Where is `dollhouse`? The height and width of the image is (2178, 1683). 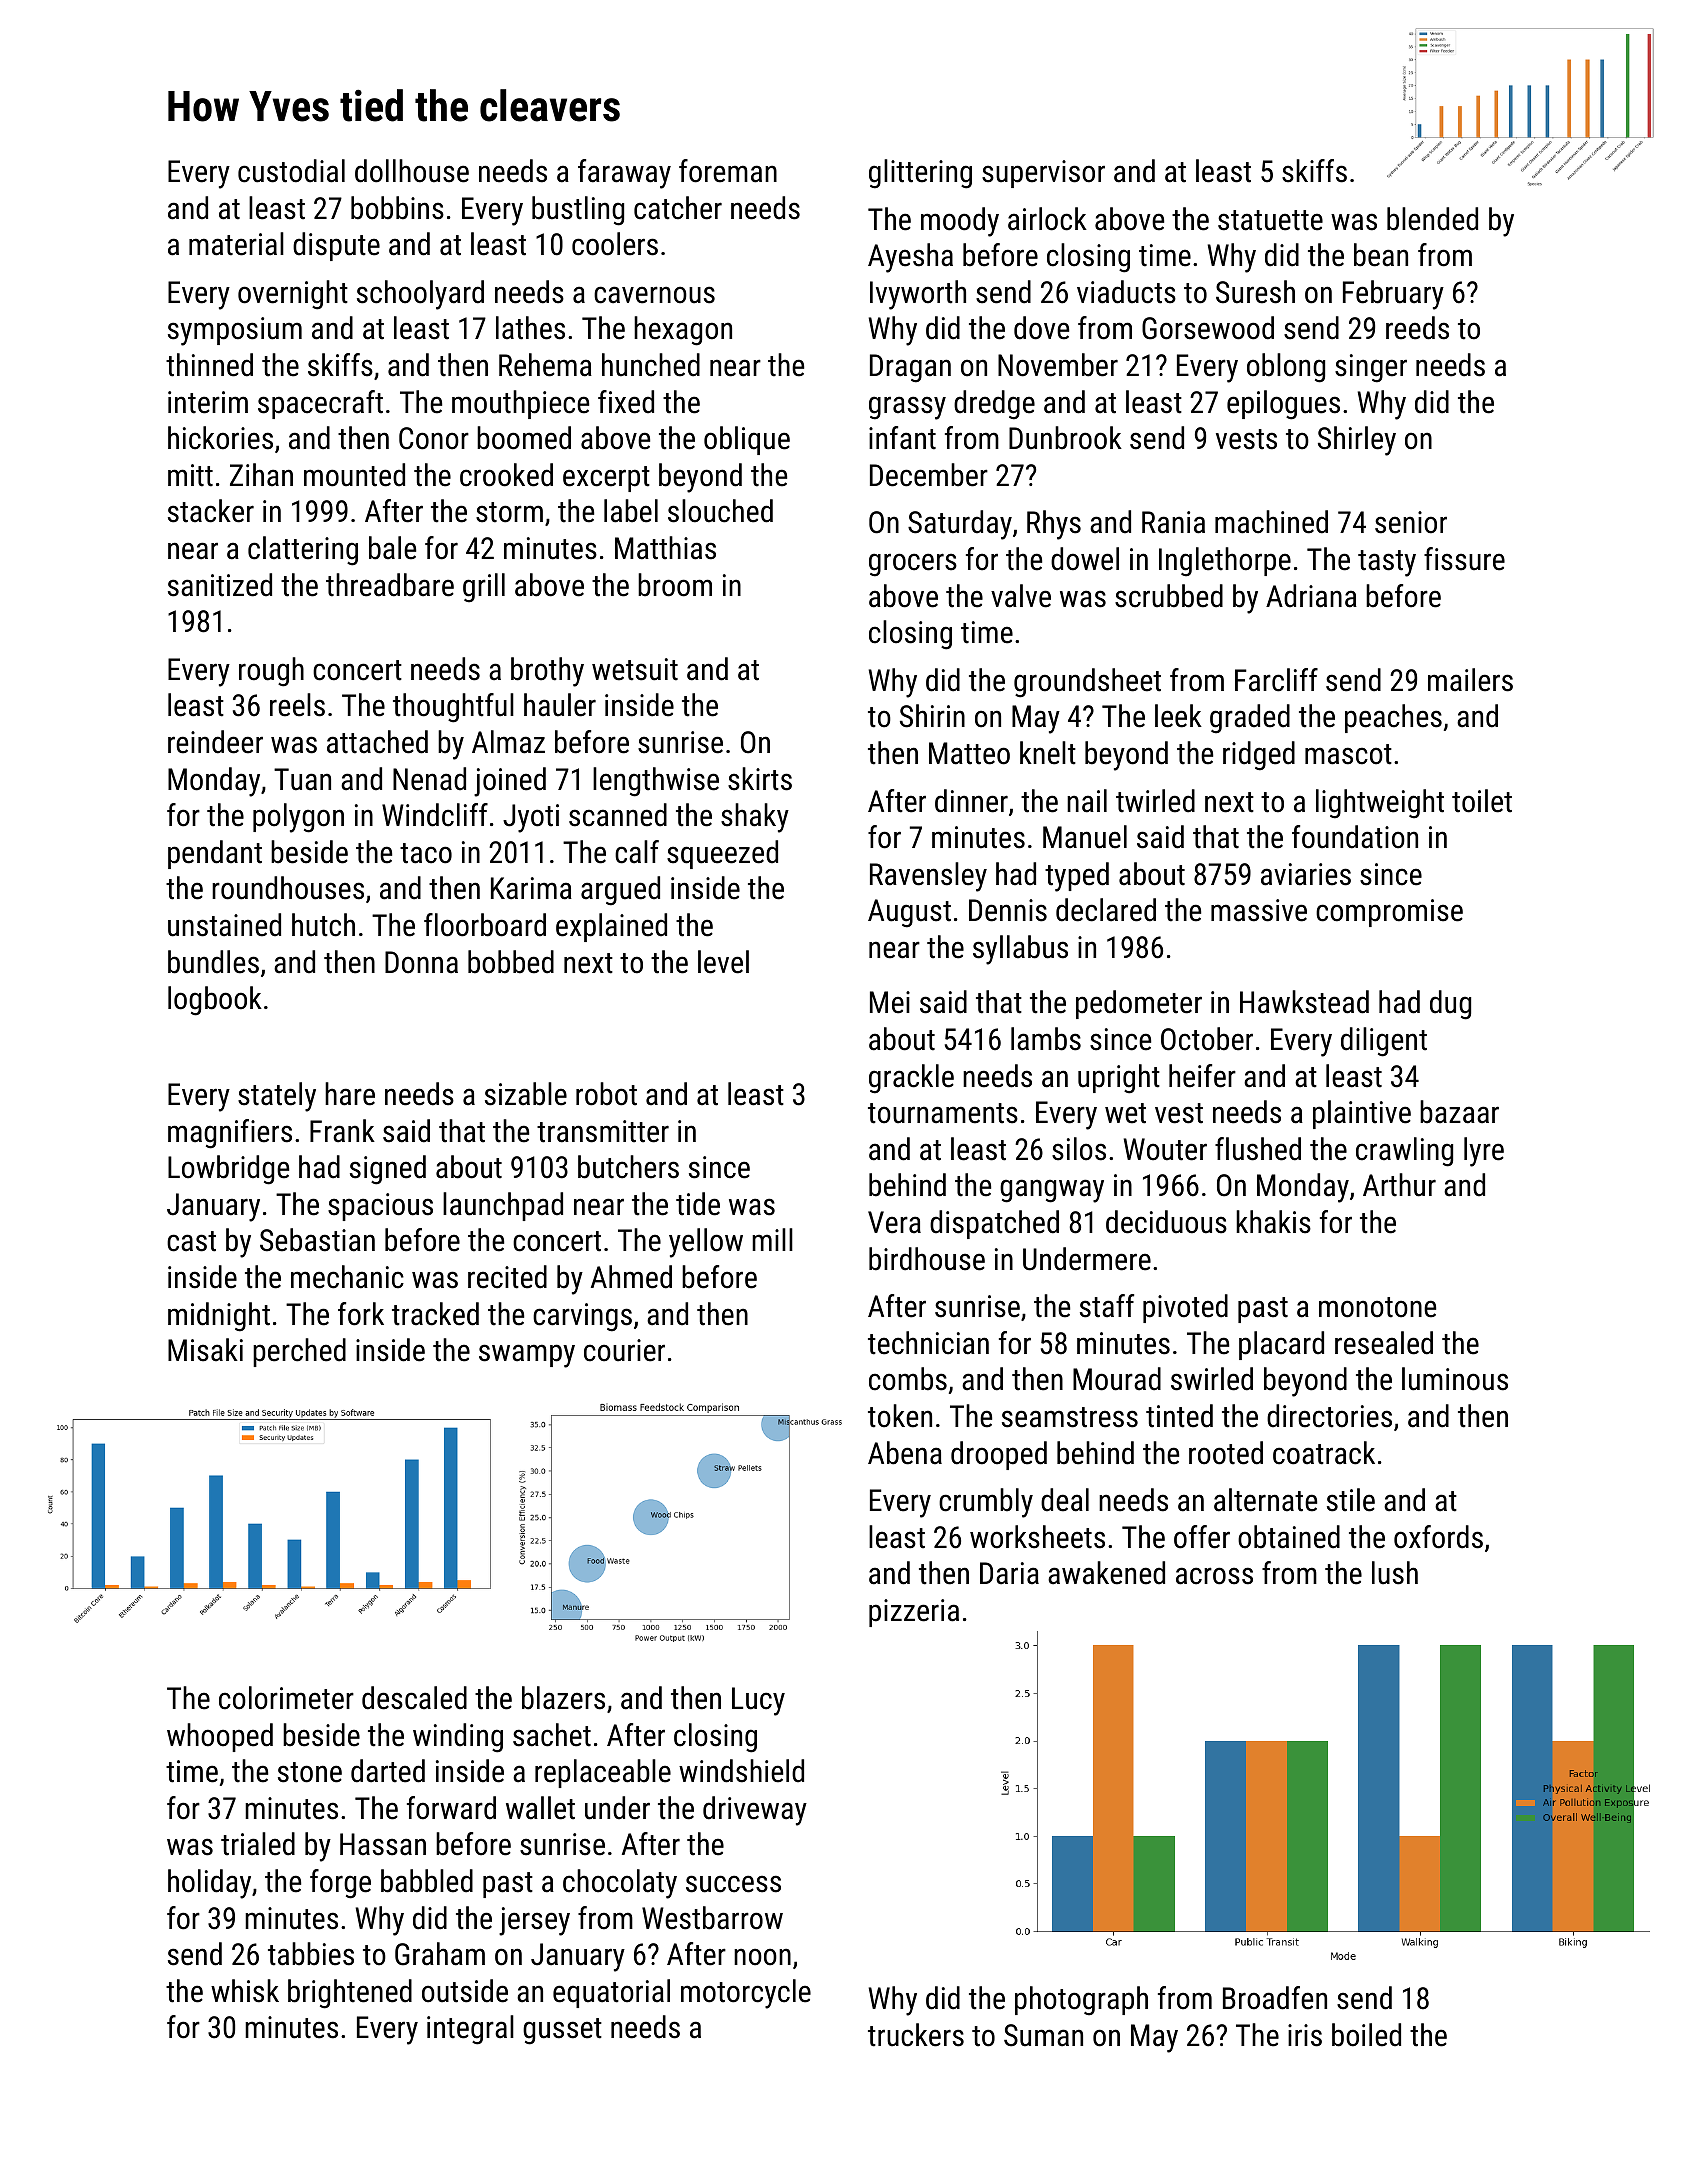 dollhouse is located at coordinates (412, 171).
